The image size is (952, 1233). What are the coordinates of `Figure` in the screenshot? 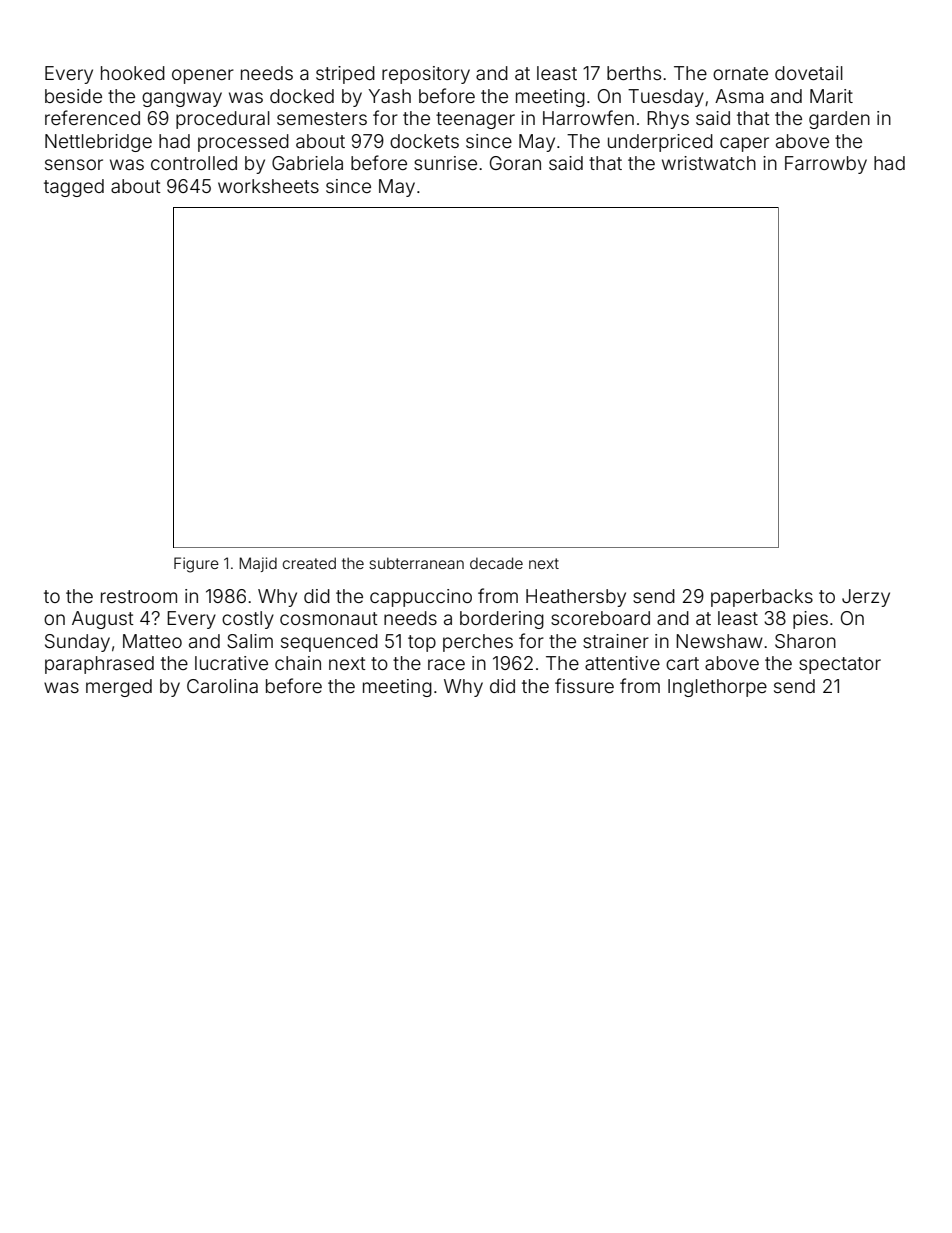 It's located at (196, 565).
